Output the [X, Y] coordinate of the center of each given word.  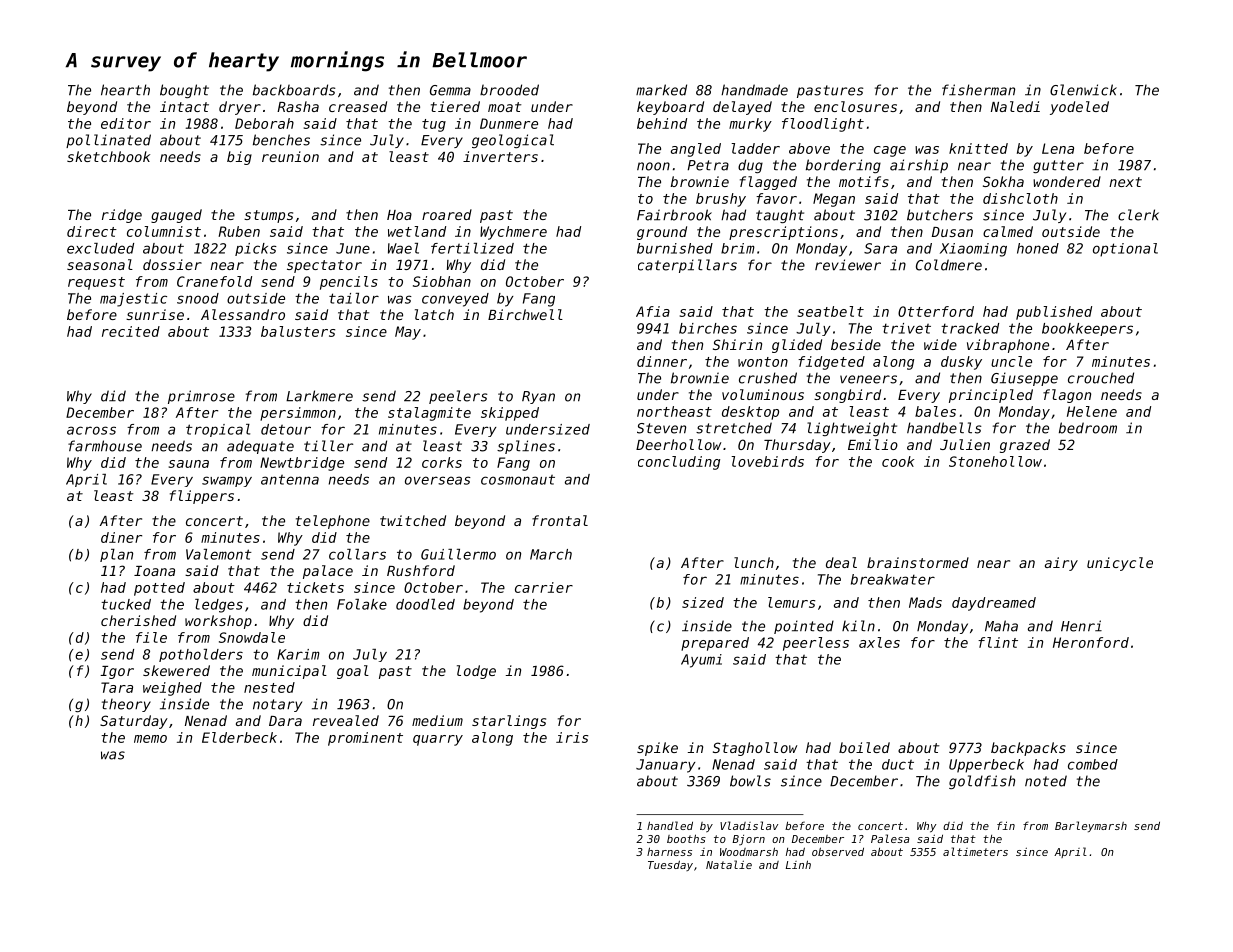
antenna [290, 480]
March [551, 554]
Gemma [450, 90]
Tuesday [670, 865]
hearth [125, 90]
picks [256, 249]
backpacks [1028, 749]
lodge [476, 672]
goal [353, 672]
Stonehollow [995, 461]
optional [1125, 250]
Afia [653, 311]
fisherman [978, 90]
